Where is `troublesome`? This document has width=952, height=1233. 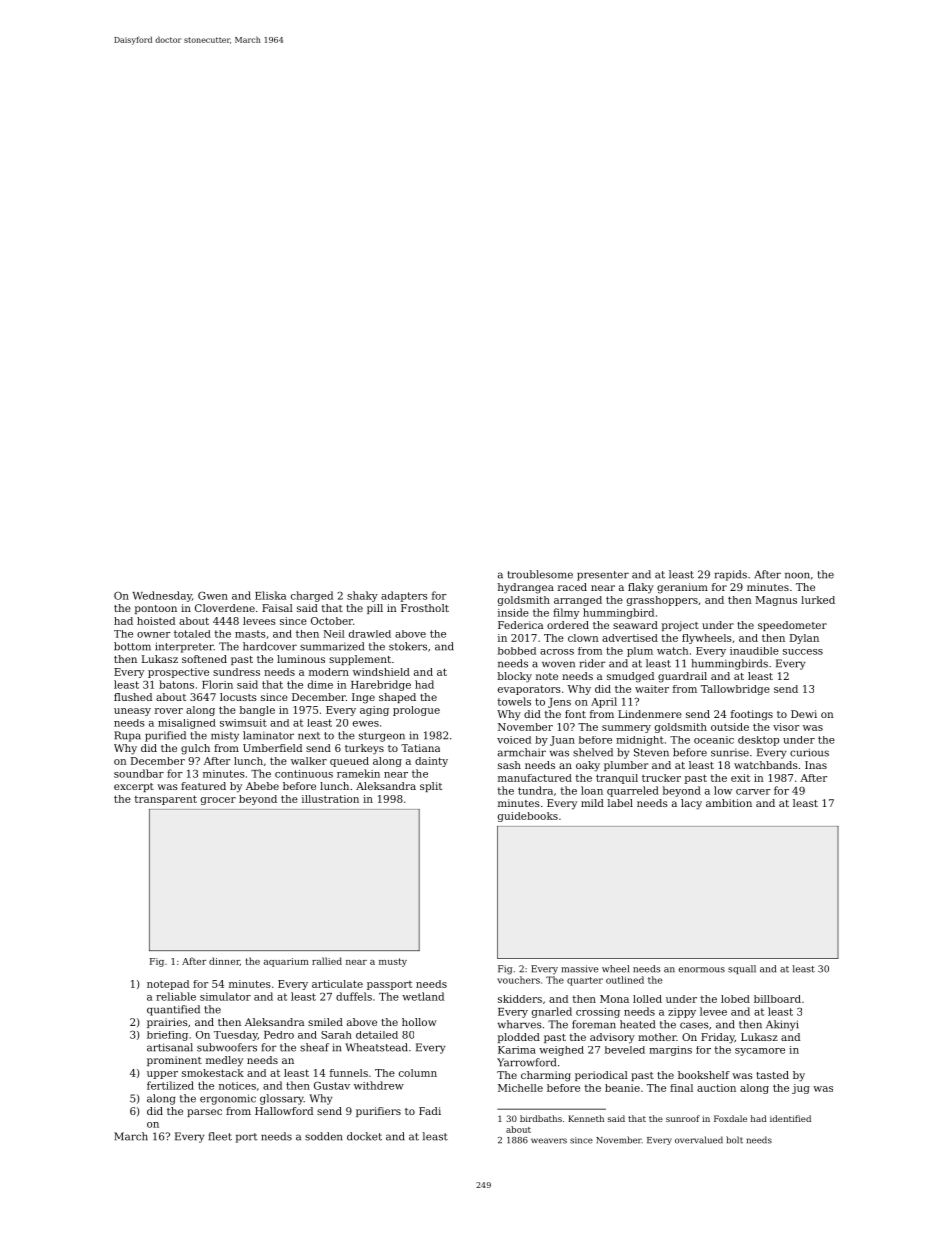
troublesome is located at coordinates (540, 574).
